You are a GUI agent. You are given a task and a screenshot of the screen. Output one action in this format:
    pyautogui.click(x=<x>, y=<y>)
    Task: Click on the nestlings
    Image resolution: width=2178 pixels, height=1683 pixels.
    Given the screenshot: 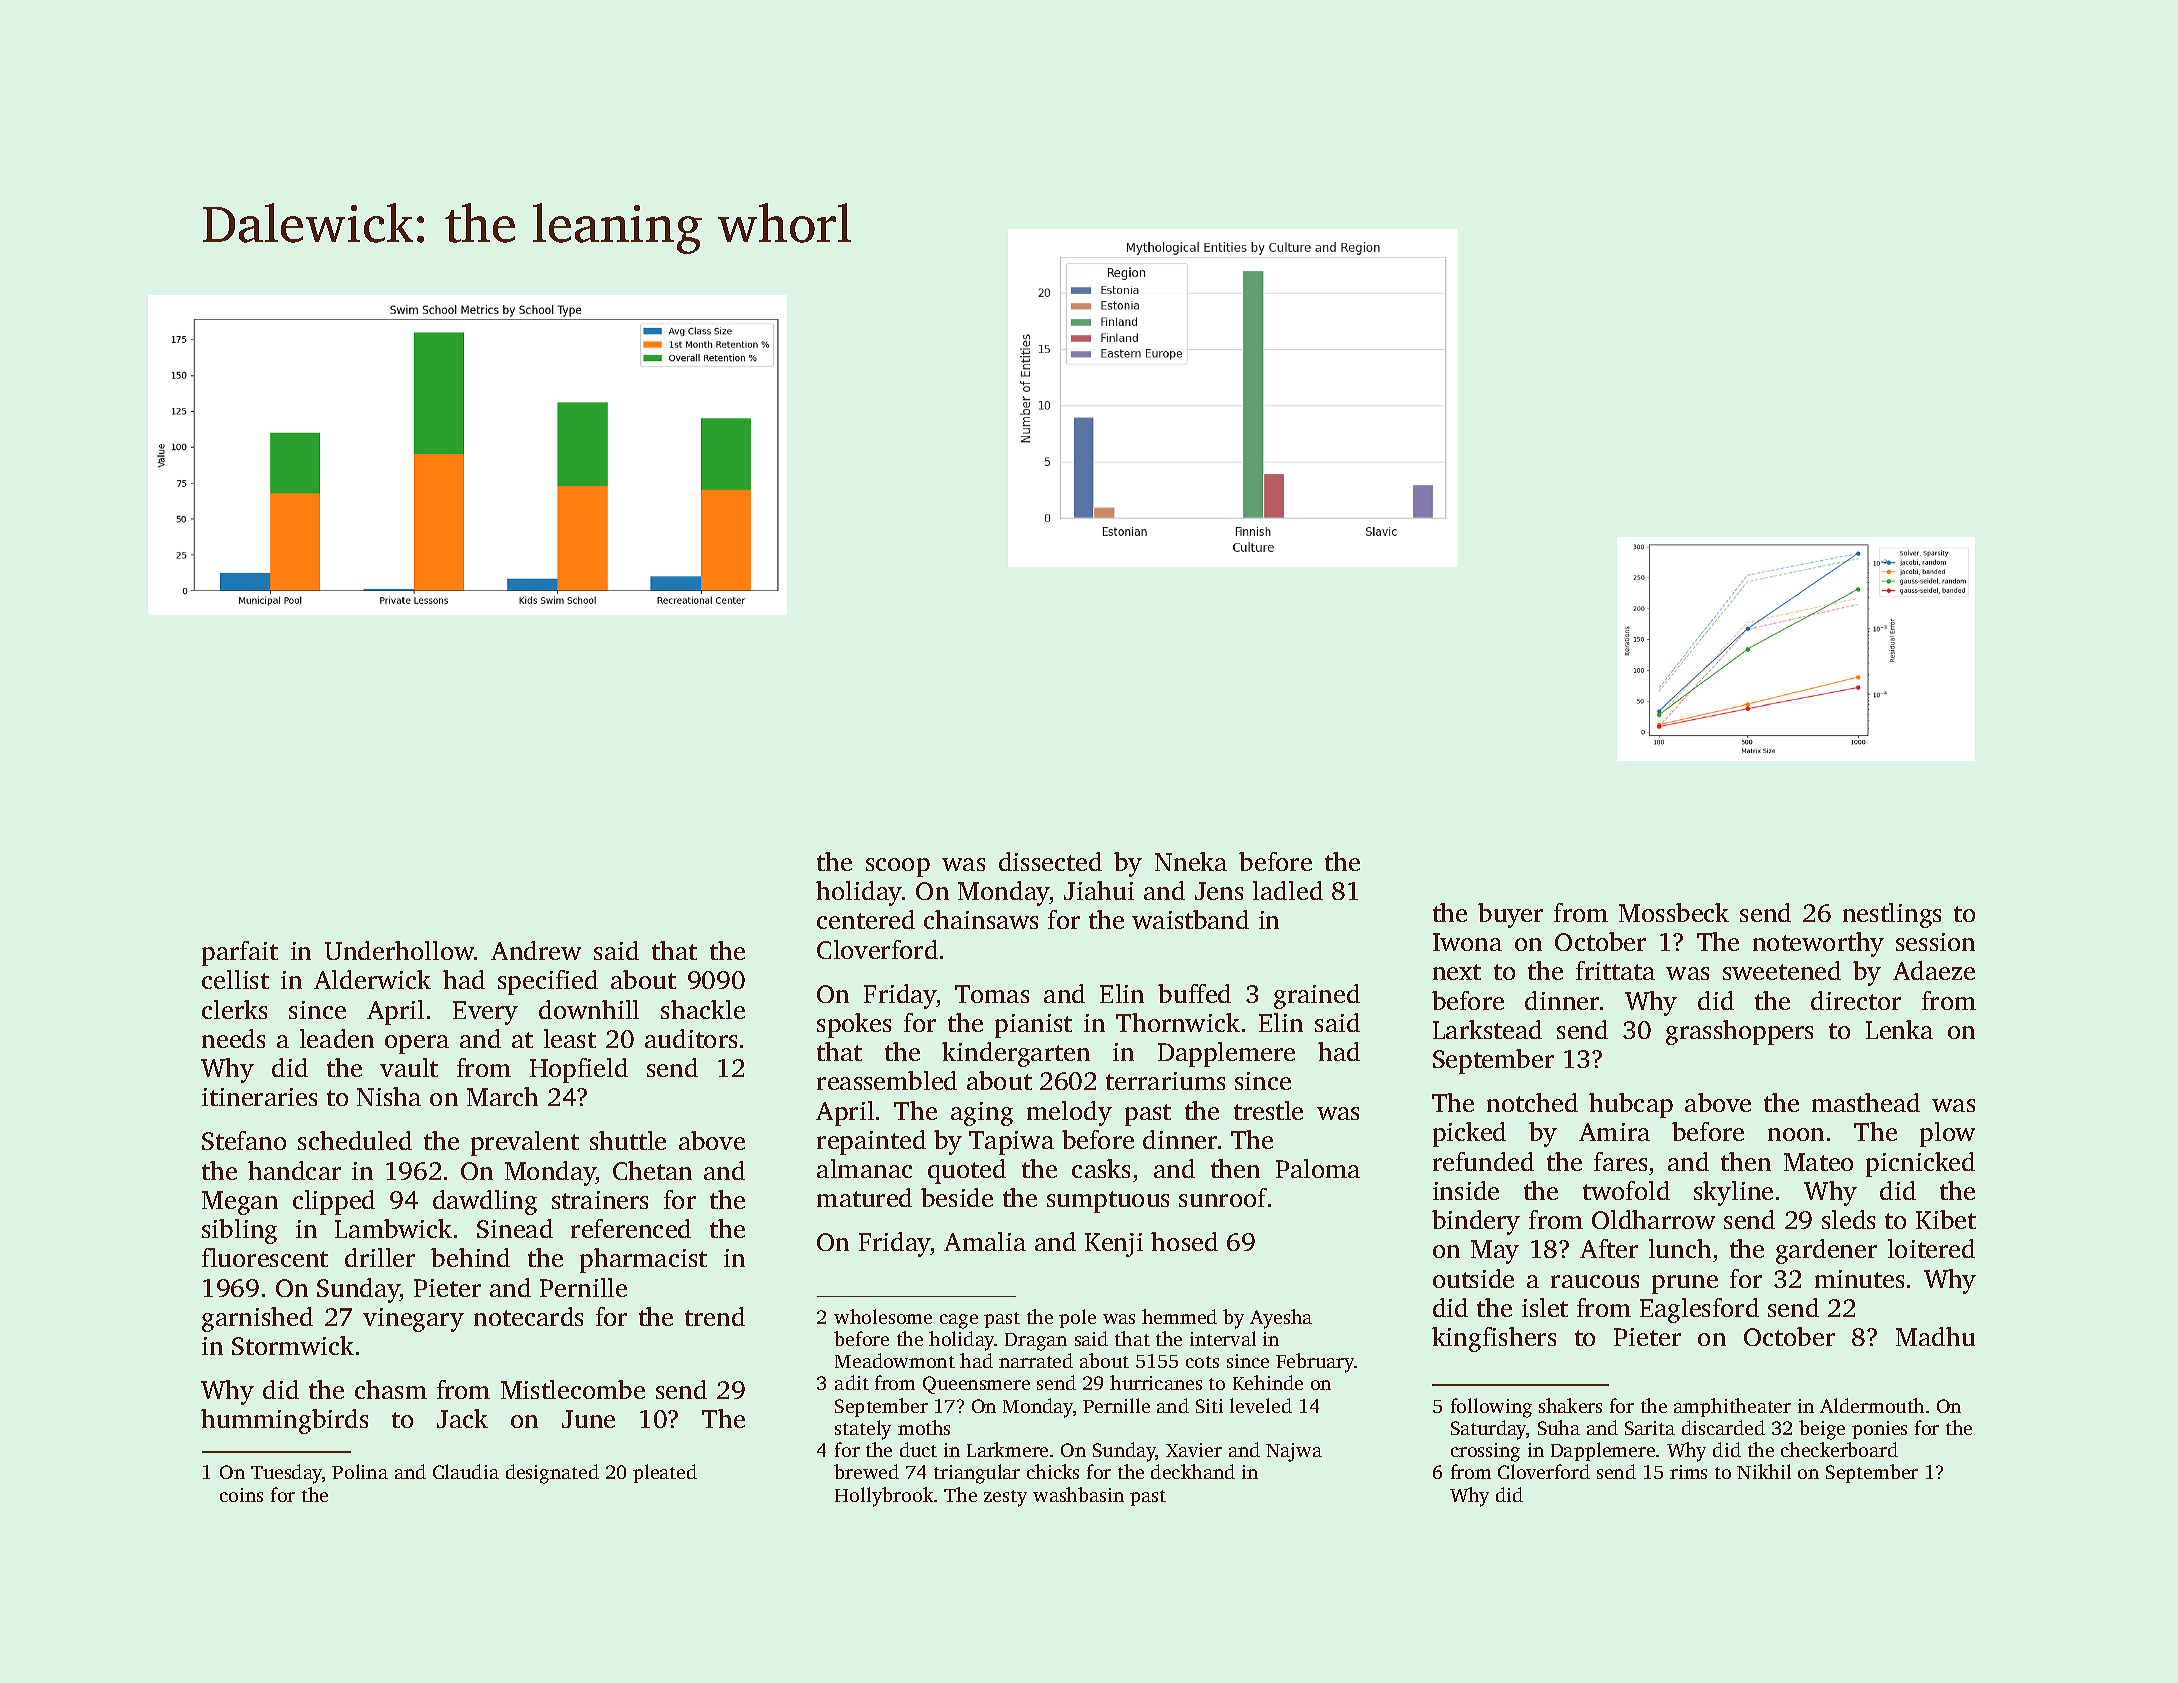 What is the action you would take?
    pyautogui.click(x=1892, y=915)
